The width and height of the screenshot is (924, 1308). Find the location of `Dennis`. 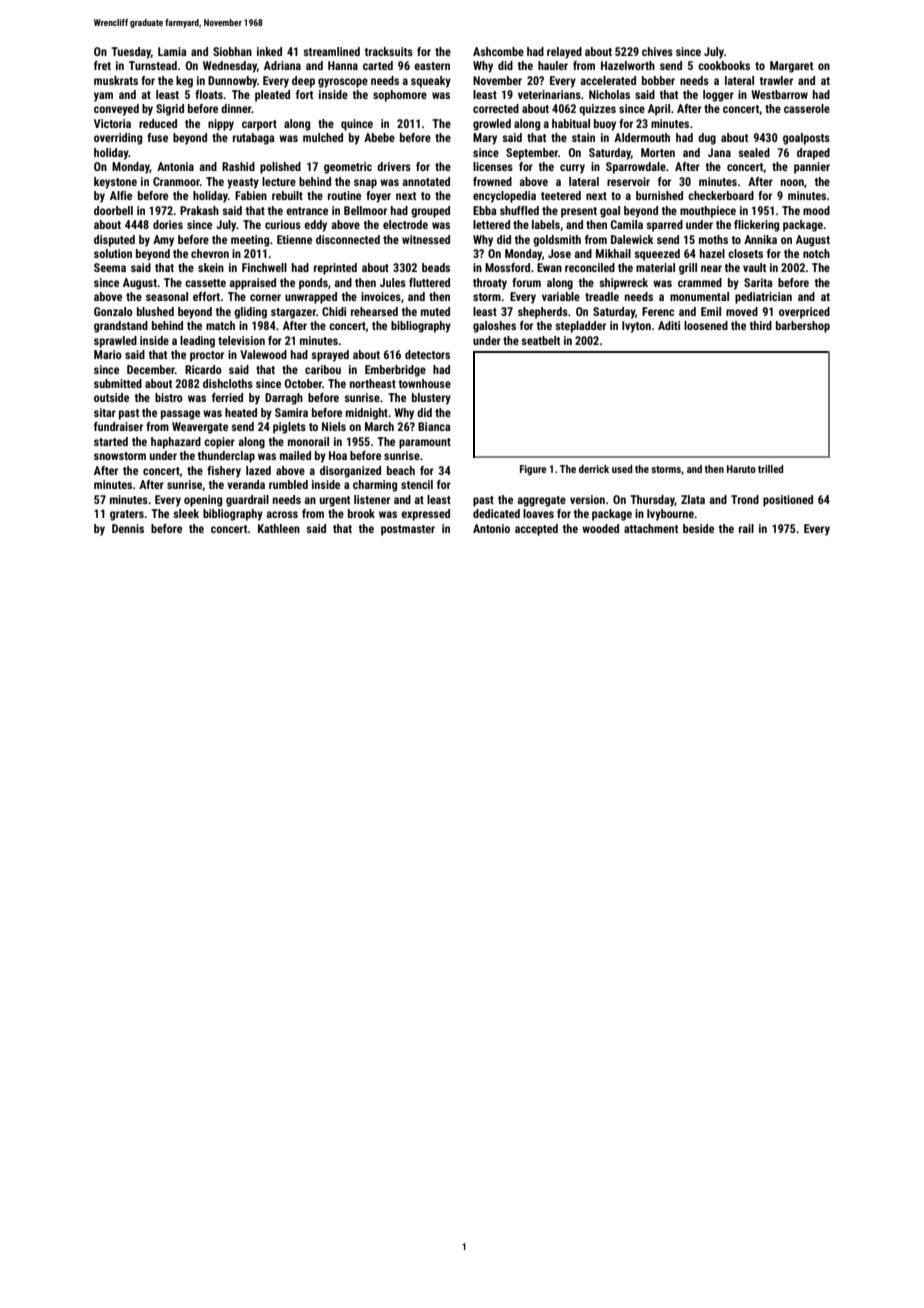

Dennis is located at coordinates (128, 528).
